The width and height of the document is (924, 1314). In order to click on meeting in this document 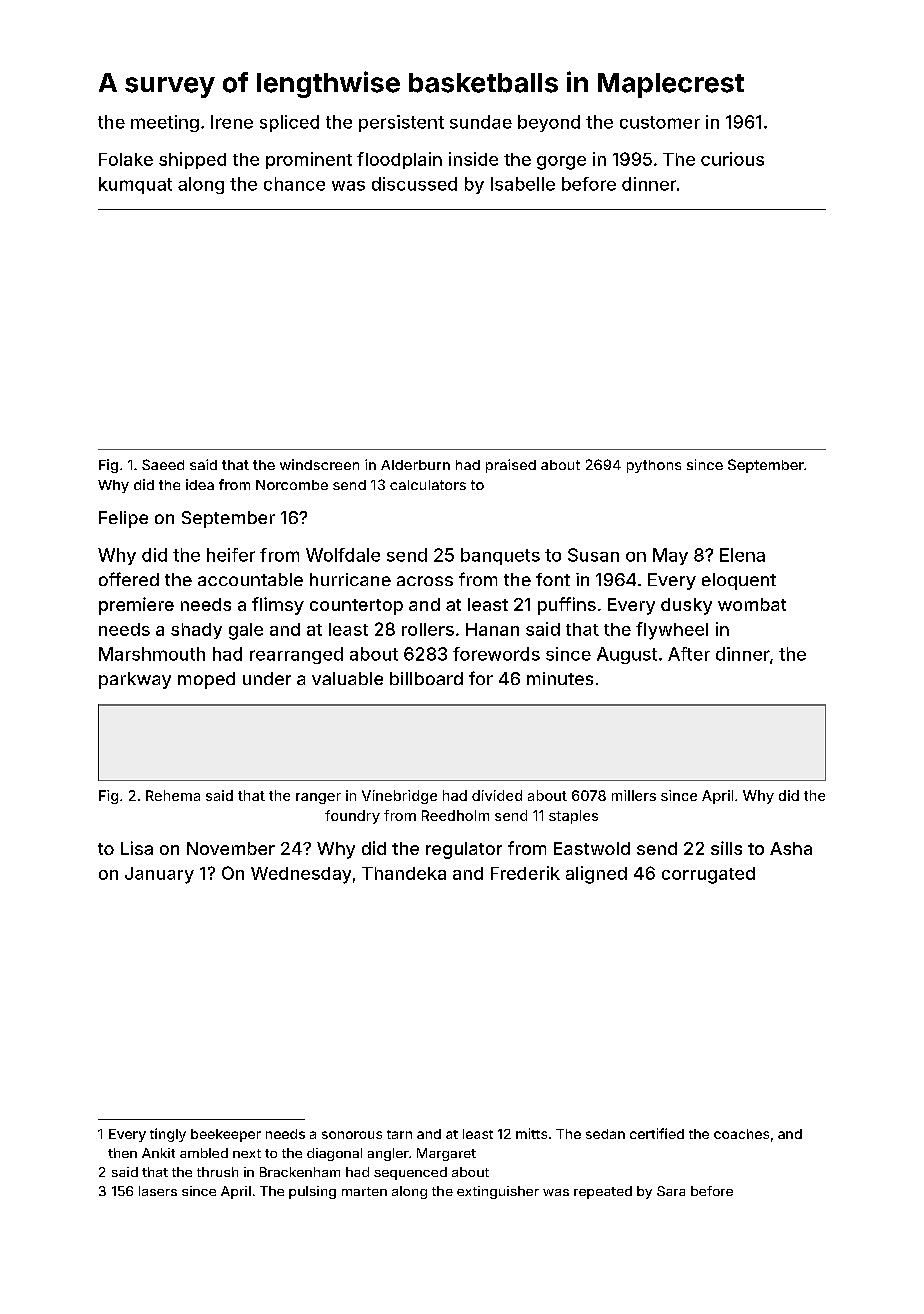, I will do `click(165, 123)`.
